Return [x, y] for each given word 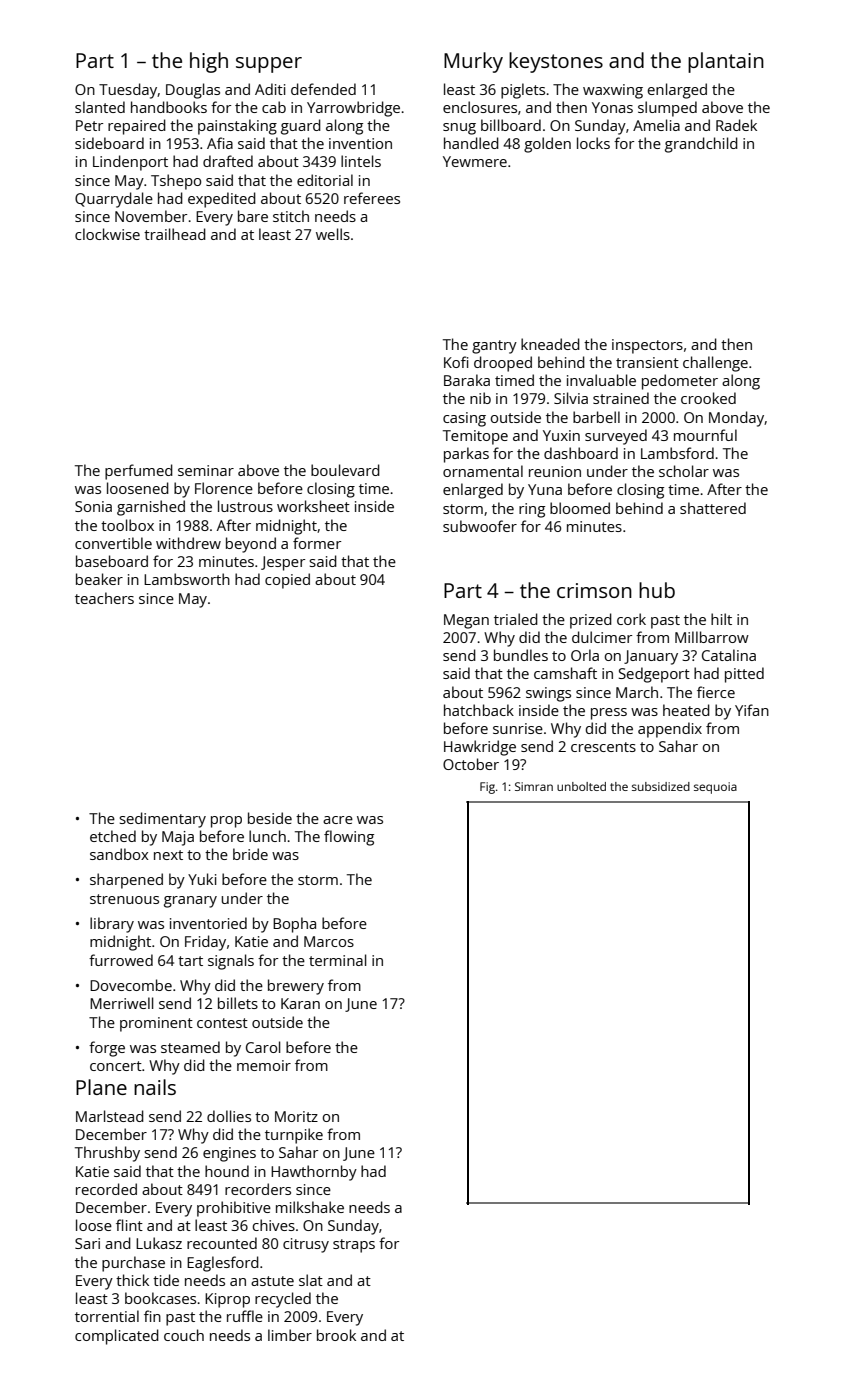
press [609, 714]
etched [113, 836]
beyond [251, 545]
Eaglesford [223, 1264]
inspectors [647, 346]
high [209, 62]
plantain [726, 62]
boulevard [345, 470]
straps [354, 1246]
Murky [473, 62]
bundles [521, 655]
